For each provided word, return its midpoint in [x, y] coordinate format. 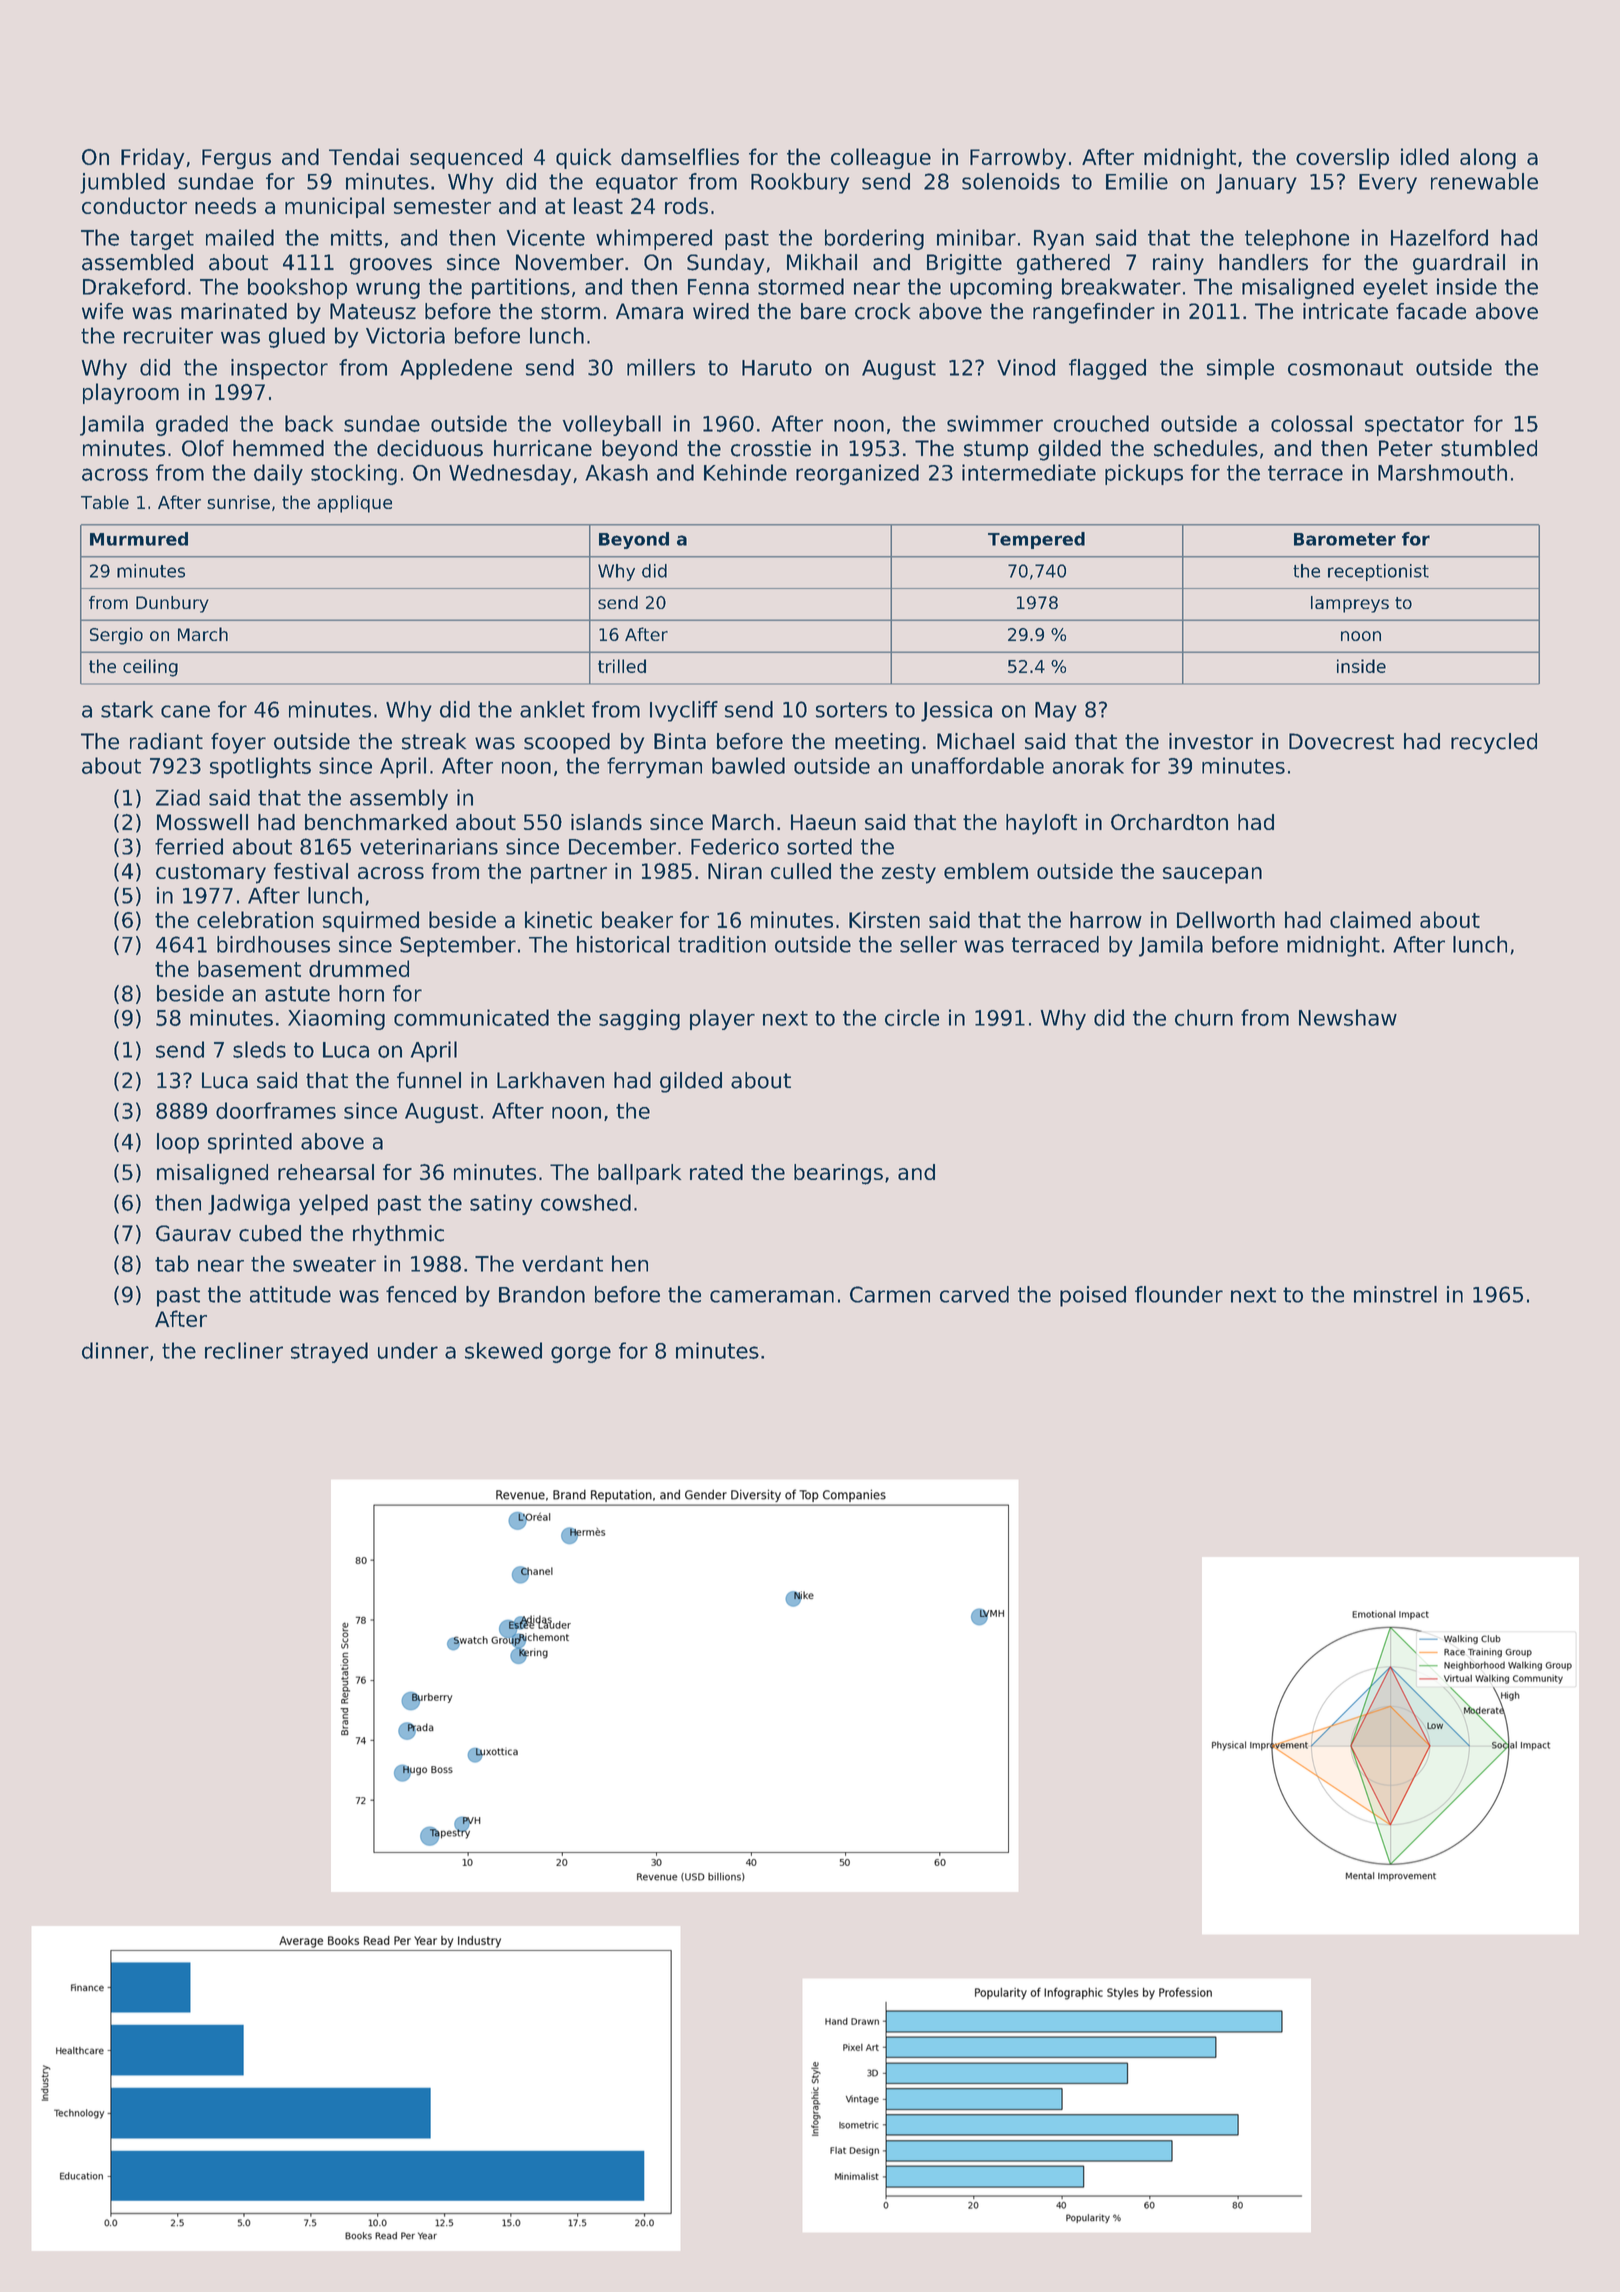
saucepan [1212, 875]
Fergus [236, 159]
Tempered [1036, 540]
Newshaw [1348, 1017]
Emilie [1137, 181]
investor [1211, 741]
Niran [735, 871]
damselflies [680, 156]
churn [1204, 1017]
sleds [259, 1049]
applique [354, 504]
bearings [838, 1174]
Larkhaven [550, 1080]
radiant [166, 741]
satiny [501, 1204]
